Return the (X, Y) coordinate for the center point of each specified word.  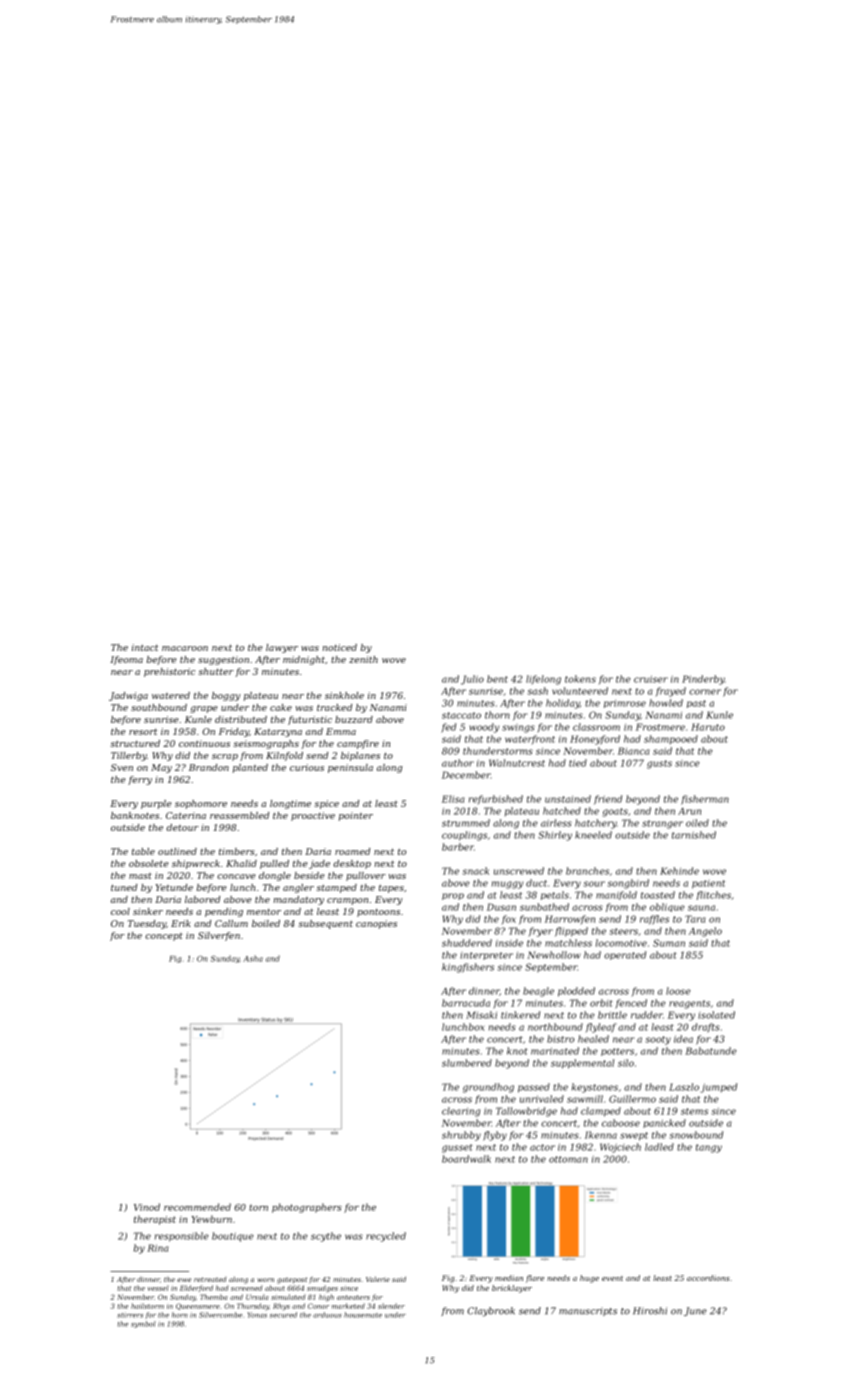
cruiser (651, 679)
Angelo (705, 932)
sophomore (201, 804)
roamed (352, 851)
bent (497, 679)
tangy (709, 1148)
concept (164, 937)
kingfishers (468, 968)
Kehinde (679, 871)
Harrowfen (570, 919)
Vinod (147, 1207)
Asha (253, 958)
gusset (457, 1148)
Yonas (257, 1315)
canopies (376, 924)
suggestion (223, 660)
